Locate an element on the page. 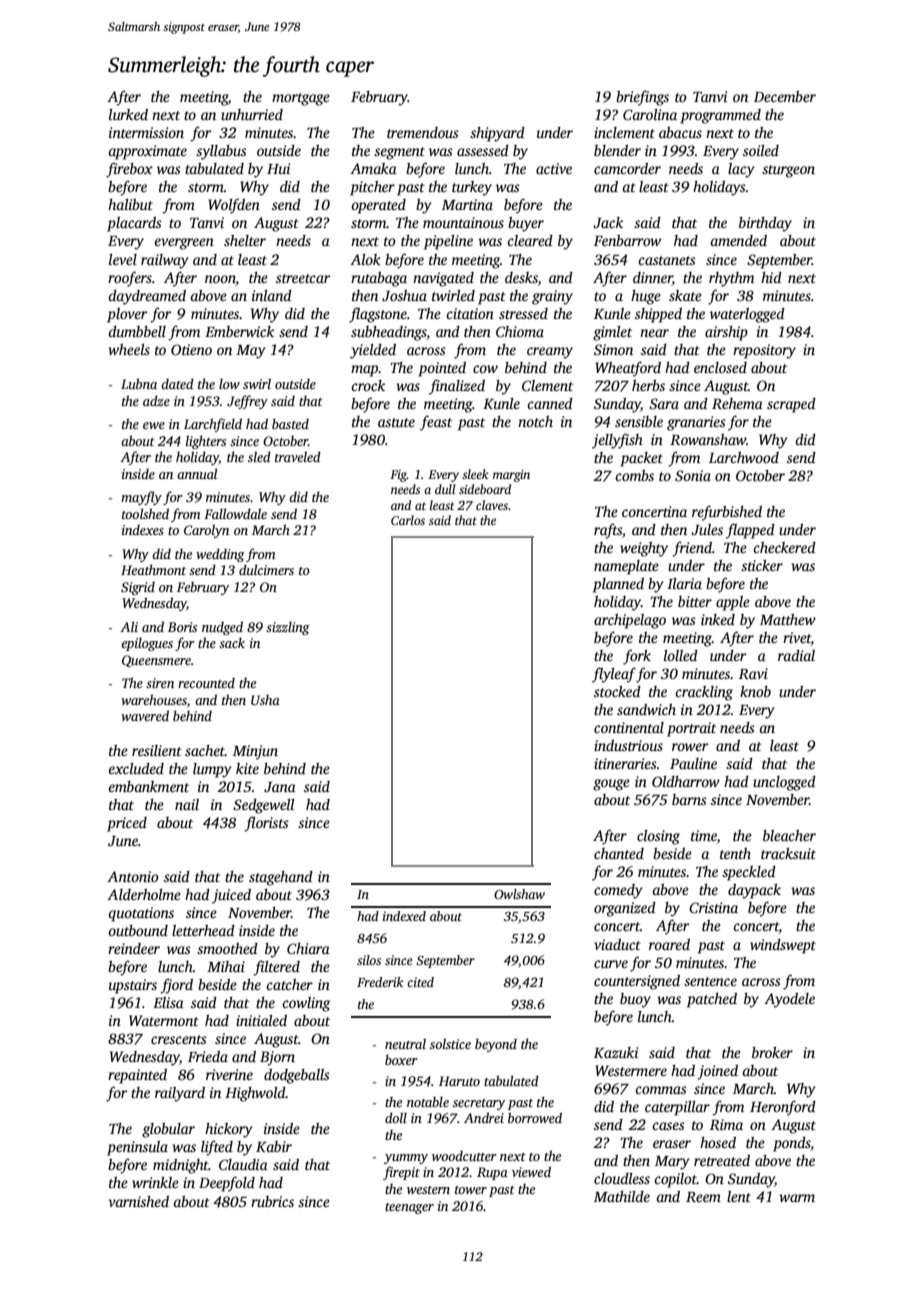  rubrics is located at coordinates (272, 1201).
